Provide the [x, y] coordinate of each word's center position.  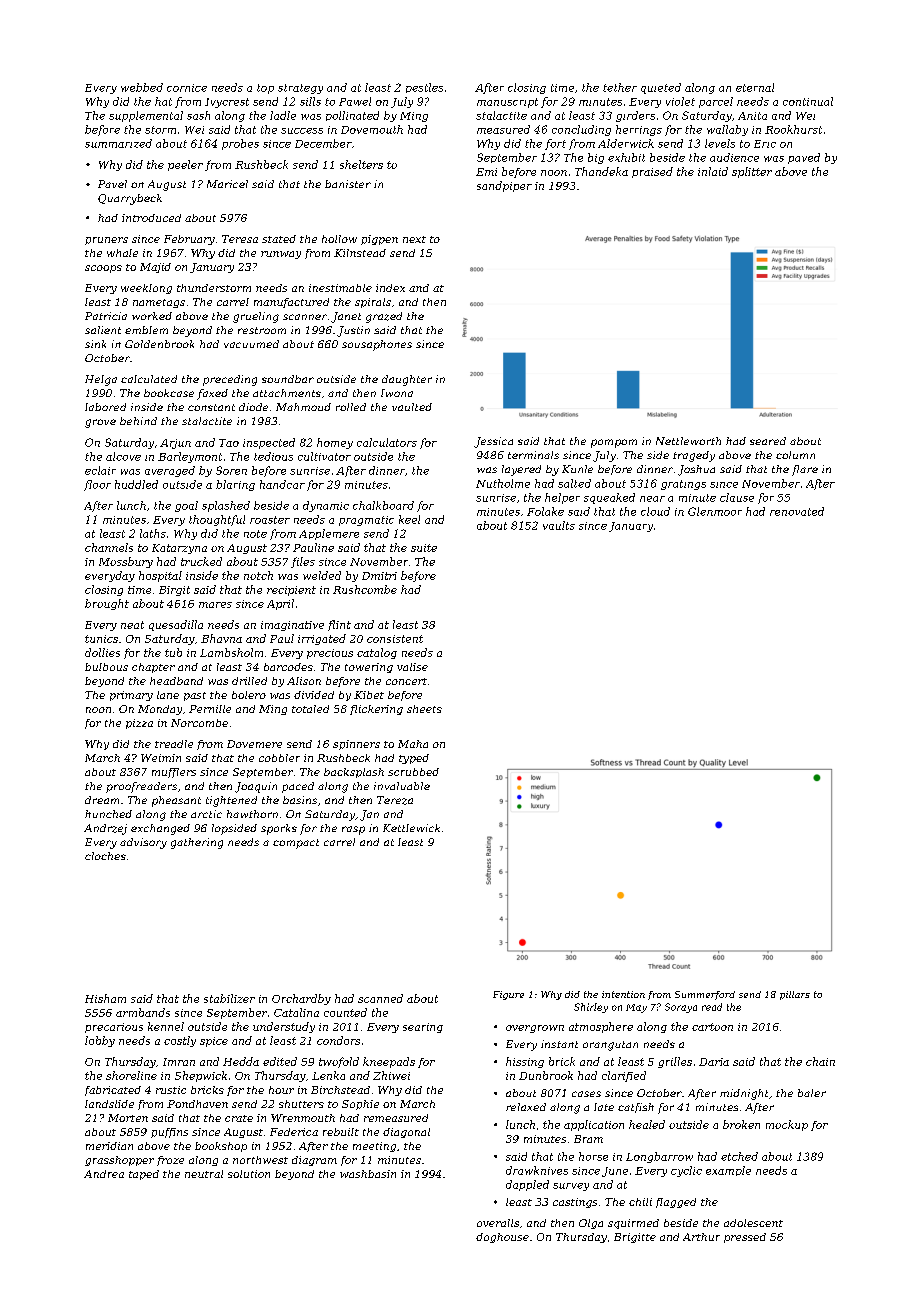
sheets [424, 709]
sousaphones [377, 345]
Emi [486, 172]
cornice [187, 88]
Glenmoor [715, 511]
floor [97, 485]
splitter [752, 172]
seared [768, 441]
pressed [745, 1238]
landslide [109, 1104]
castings [575, 1203]
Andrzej [105, 829]
